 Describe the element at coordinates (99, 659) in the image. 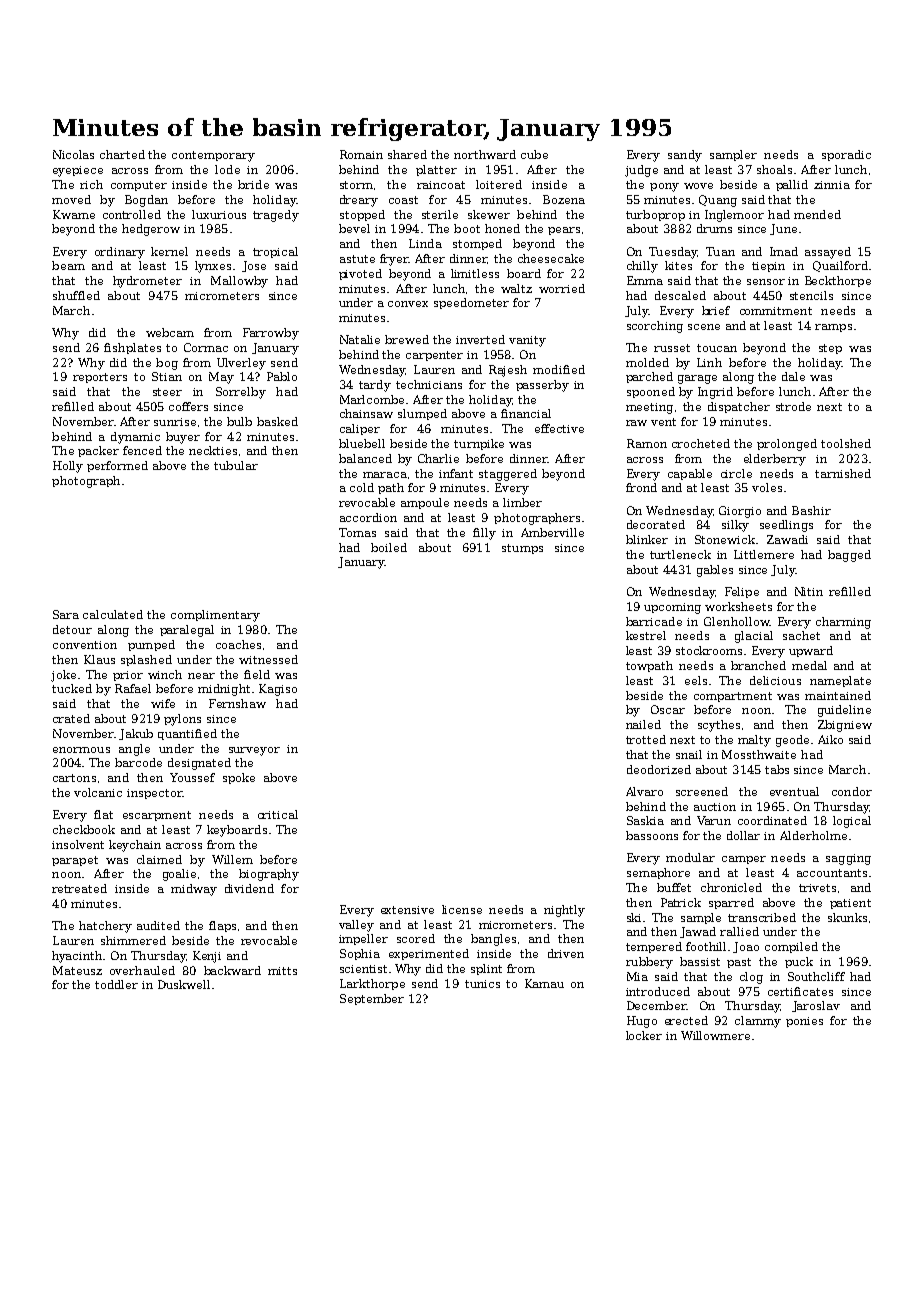

I see `Klaus` at that location.
